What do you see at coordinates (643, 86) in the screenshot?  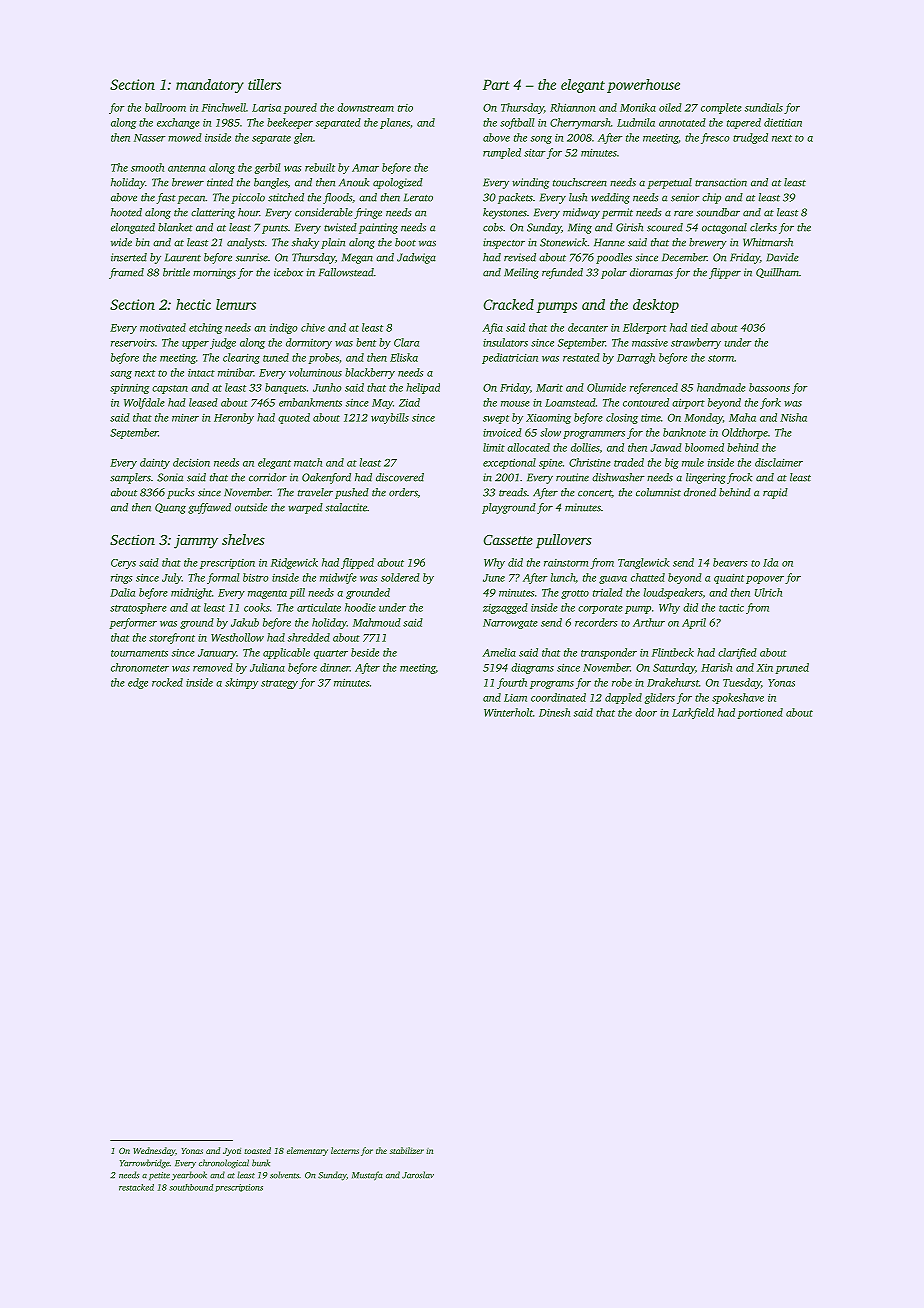 I see `powerhouse` at bounding box center [643, 86].
